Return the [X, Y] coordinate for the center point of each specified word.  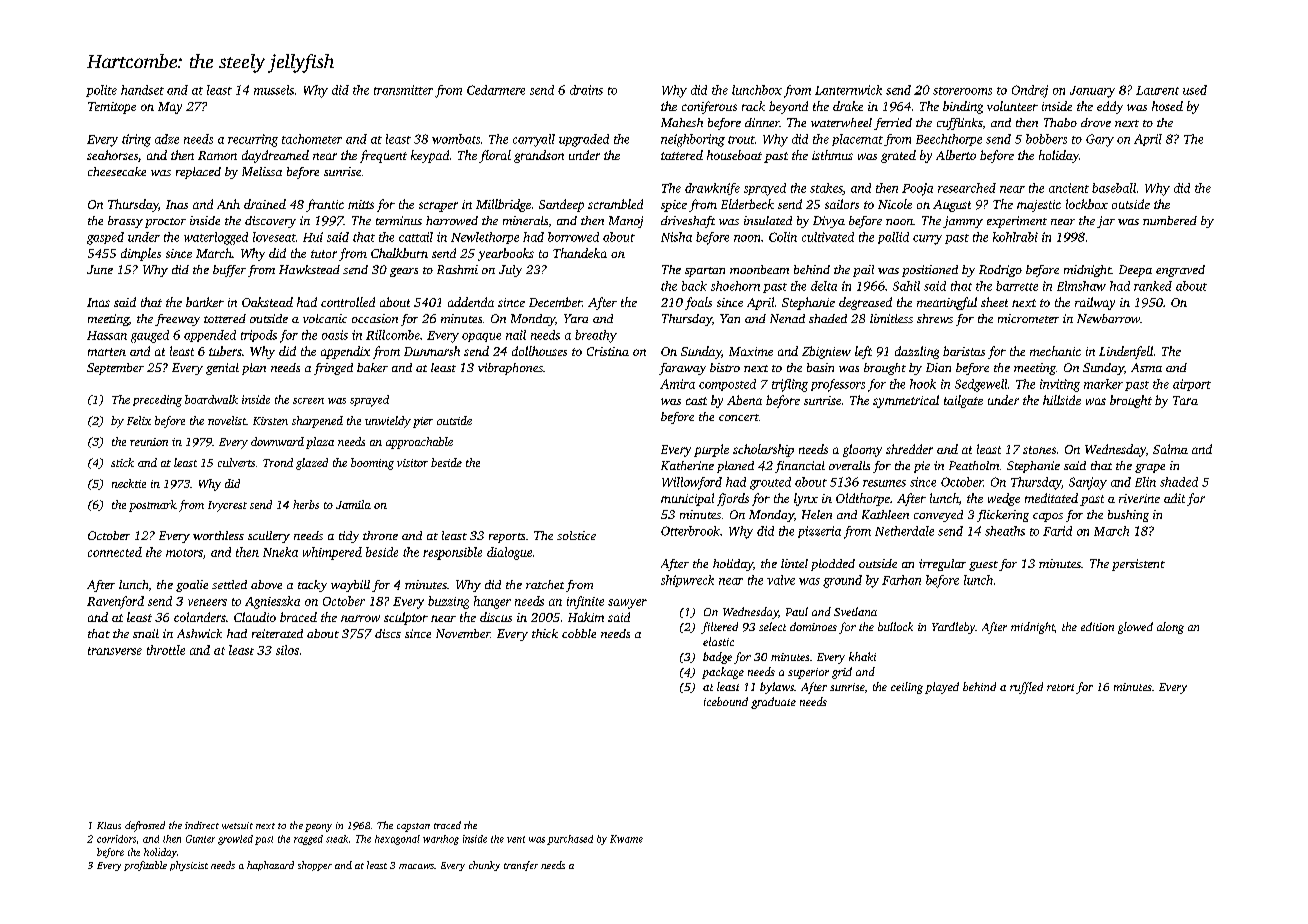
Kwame [626, 839]
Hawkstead [309, 269]
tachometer [312, 139]
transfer [521, 866]
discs [388, 633]
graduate [773, 703]
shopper [315, 866]
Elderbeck [747, 204]
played [942, 688]
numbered [1170, 220]
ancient [1069, 188]
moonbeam [759, 269]
